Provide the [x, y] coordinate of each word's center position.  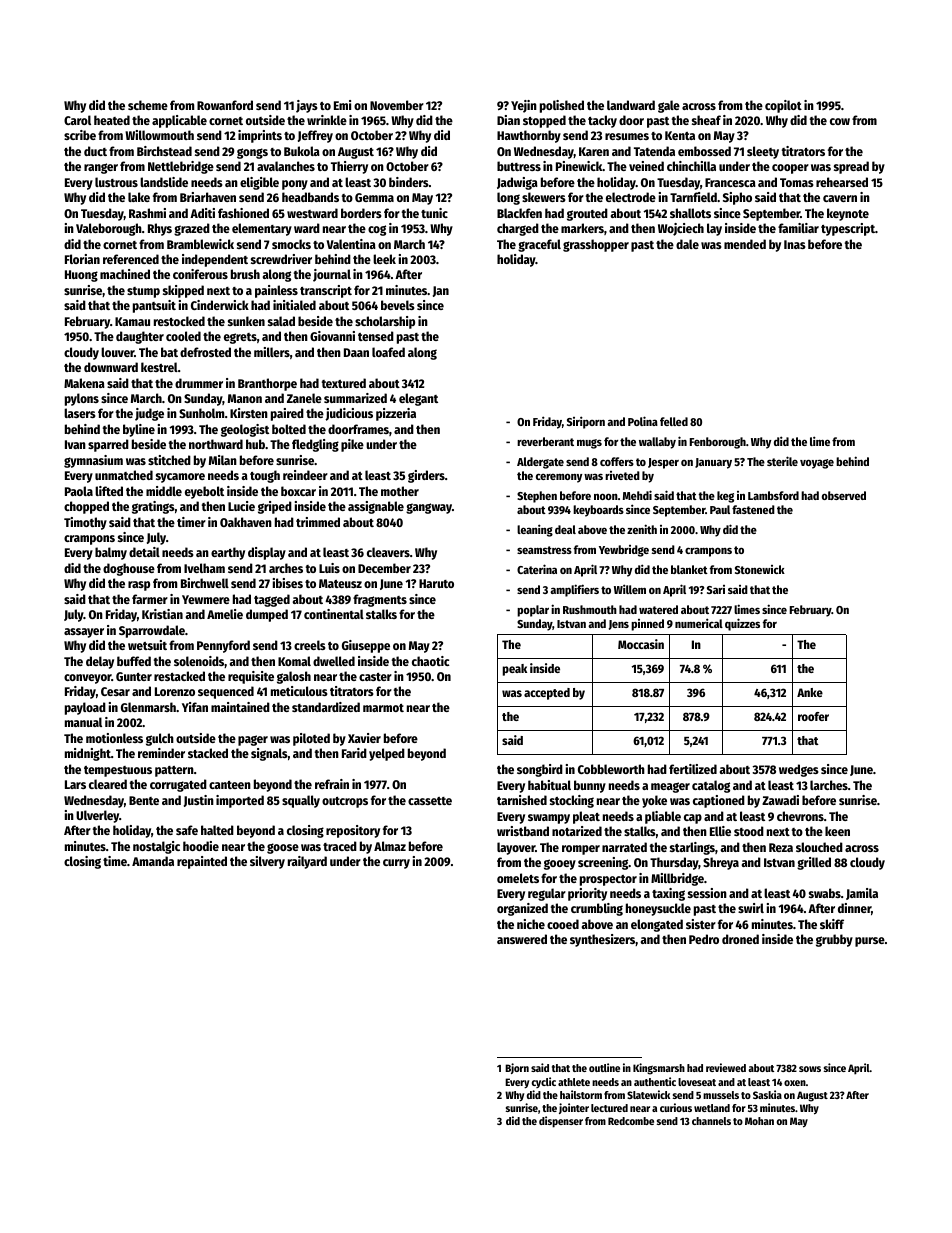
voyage [817, 464]
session [707, 893]
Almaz [390, 846]
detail [144, 552]
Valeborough [109, 229]
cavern [840, 198]
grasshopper [596, 245]
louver [117, 352]
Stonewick [760, 569]
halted [217, 830]
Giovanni [332, 336]
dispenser [561, 1122]
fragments [380, 600]
